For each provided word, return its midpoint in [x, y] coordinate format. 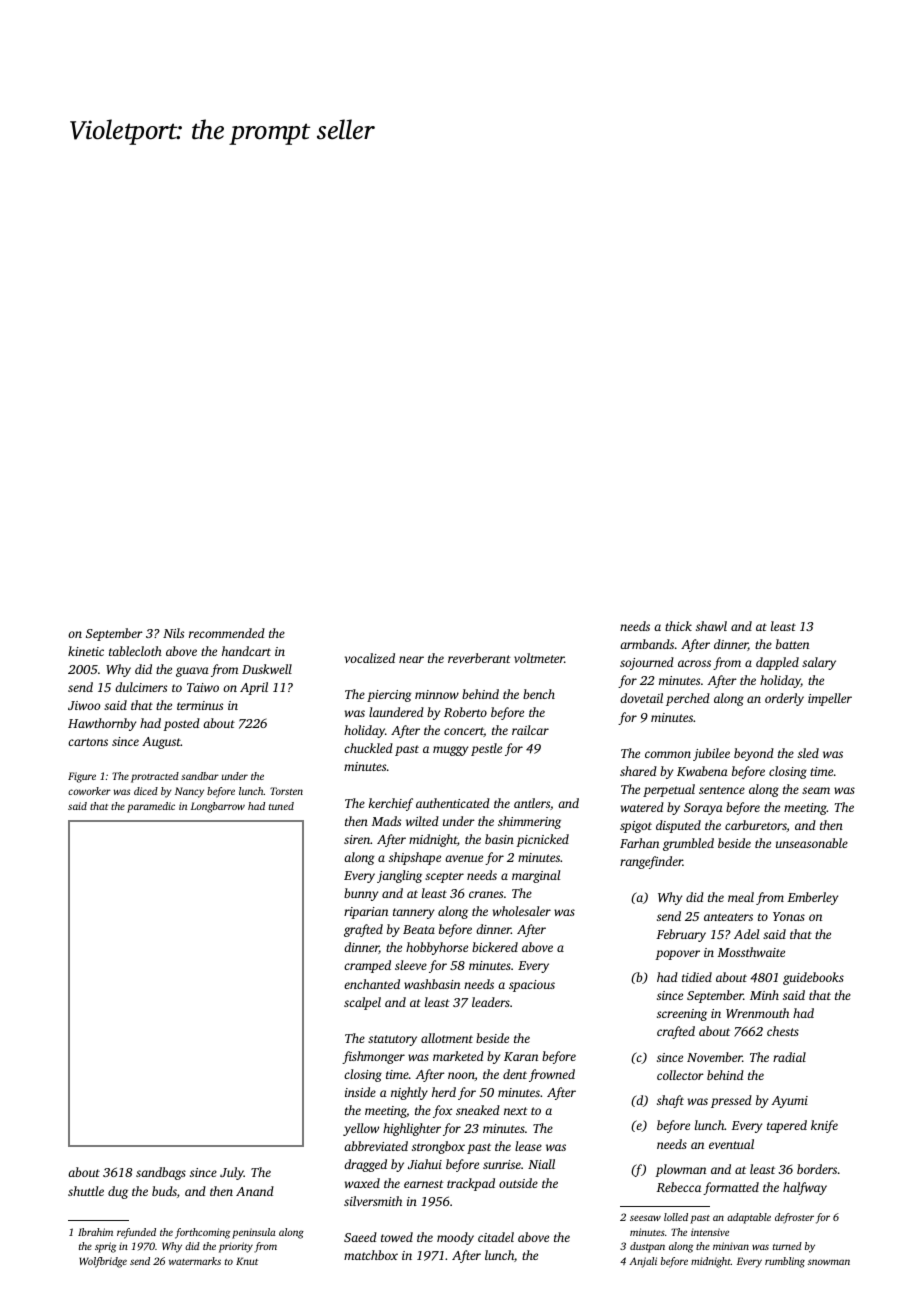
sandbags [161, 1173]
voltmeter [539, 658]
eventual [731, 1144]
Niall [541, 1164]
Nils [173, 633]
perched [688, 699]
